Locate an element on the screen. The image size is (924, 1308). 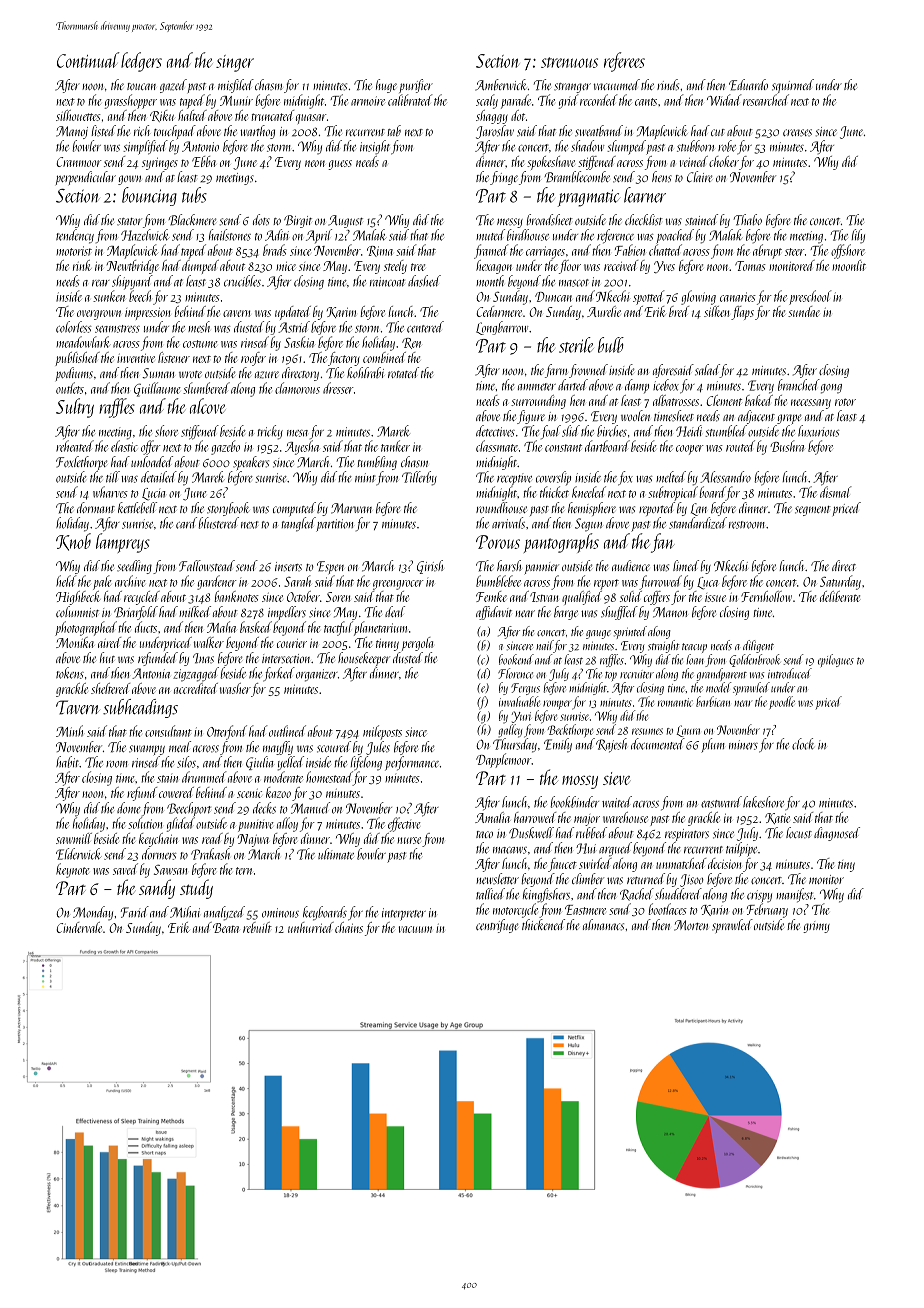
ledgers is located at coordinates (141, 62).
